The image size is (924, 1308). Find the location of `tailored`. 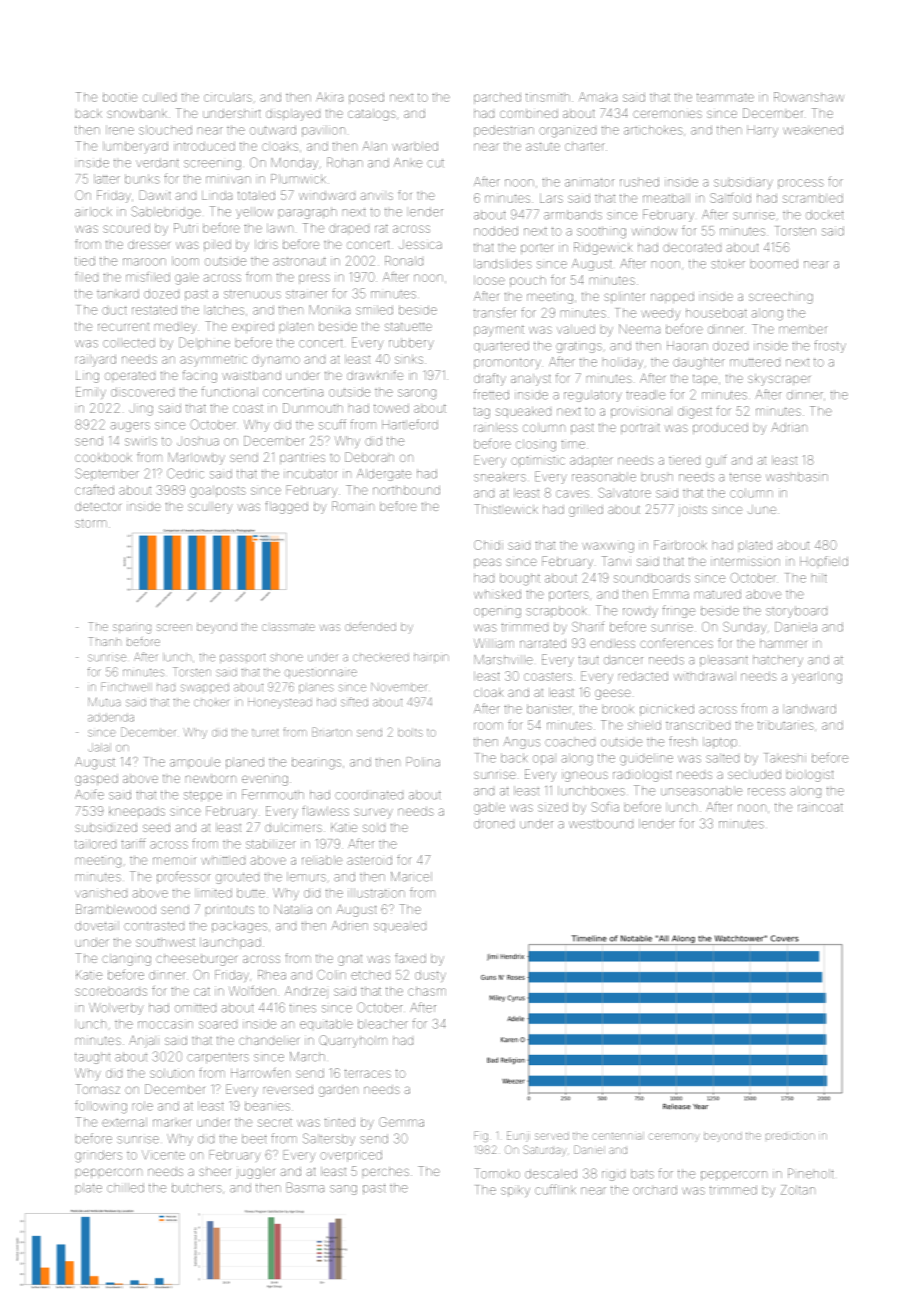

tailored is located at coordinates (95, 844).
